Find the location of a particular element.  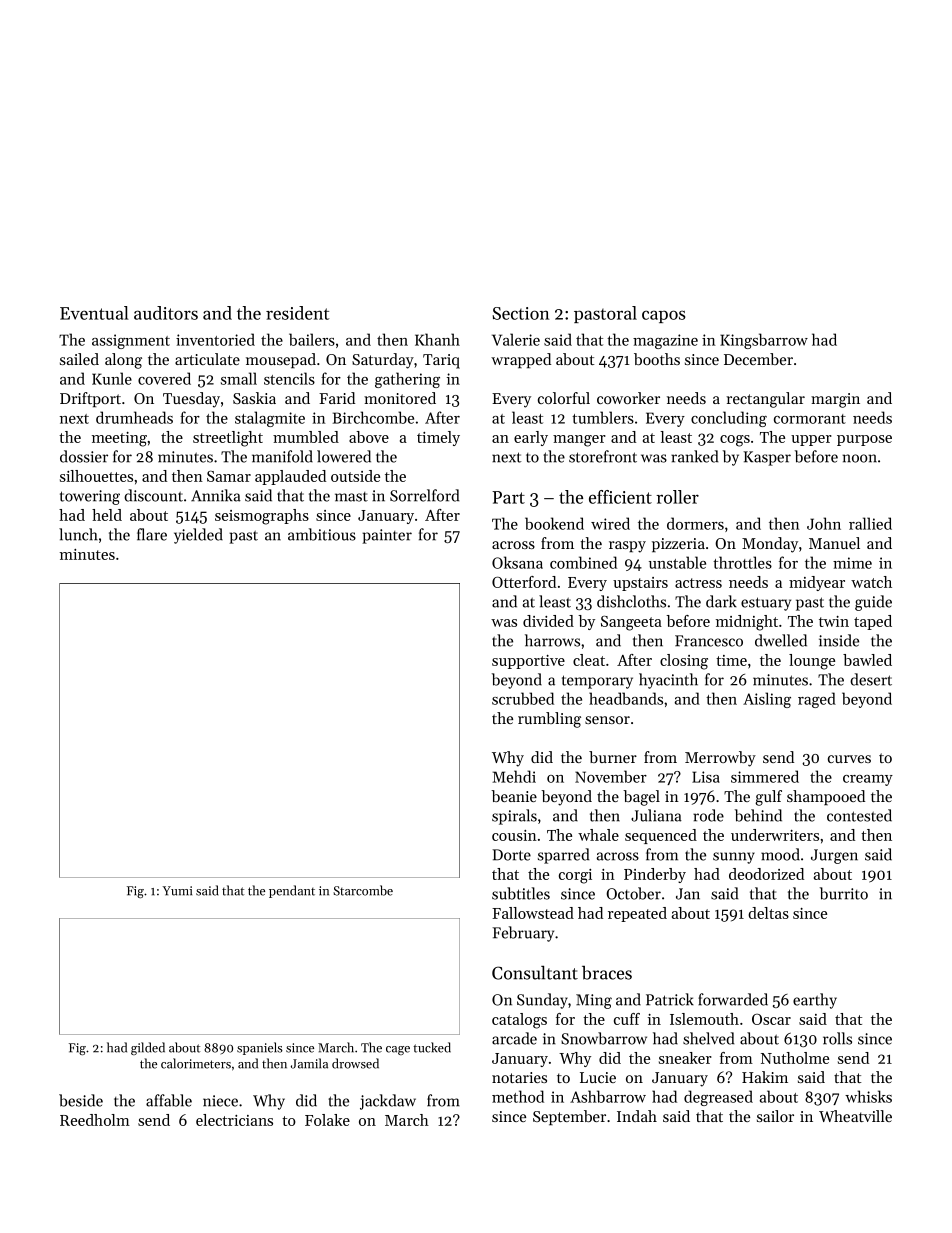

Yumi is located at coordinates (177, 891).
